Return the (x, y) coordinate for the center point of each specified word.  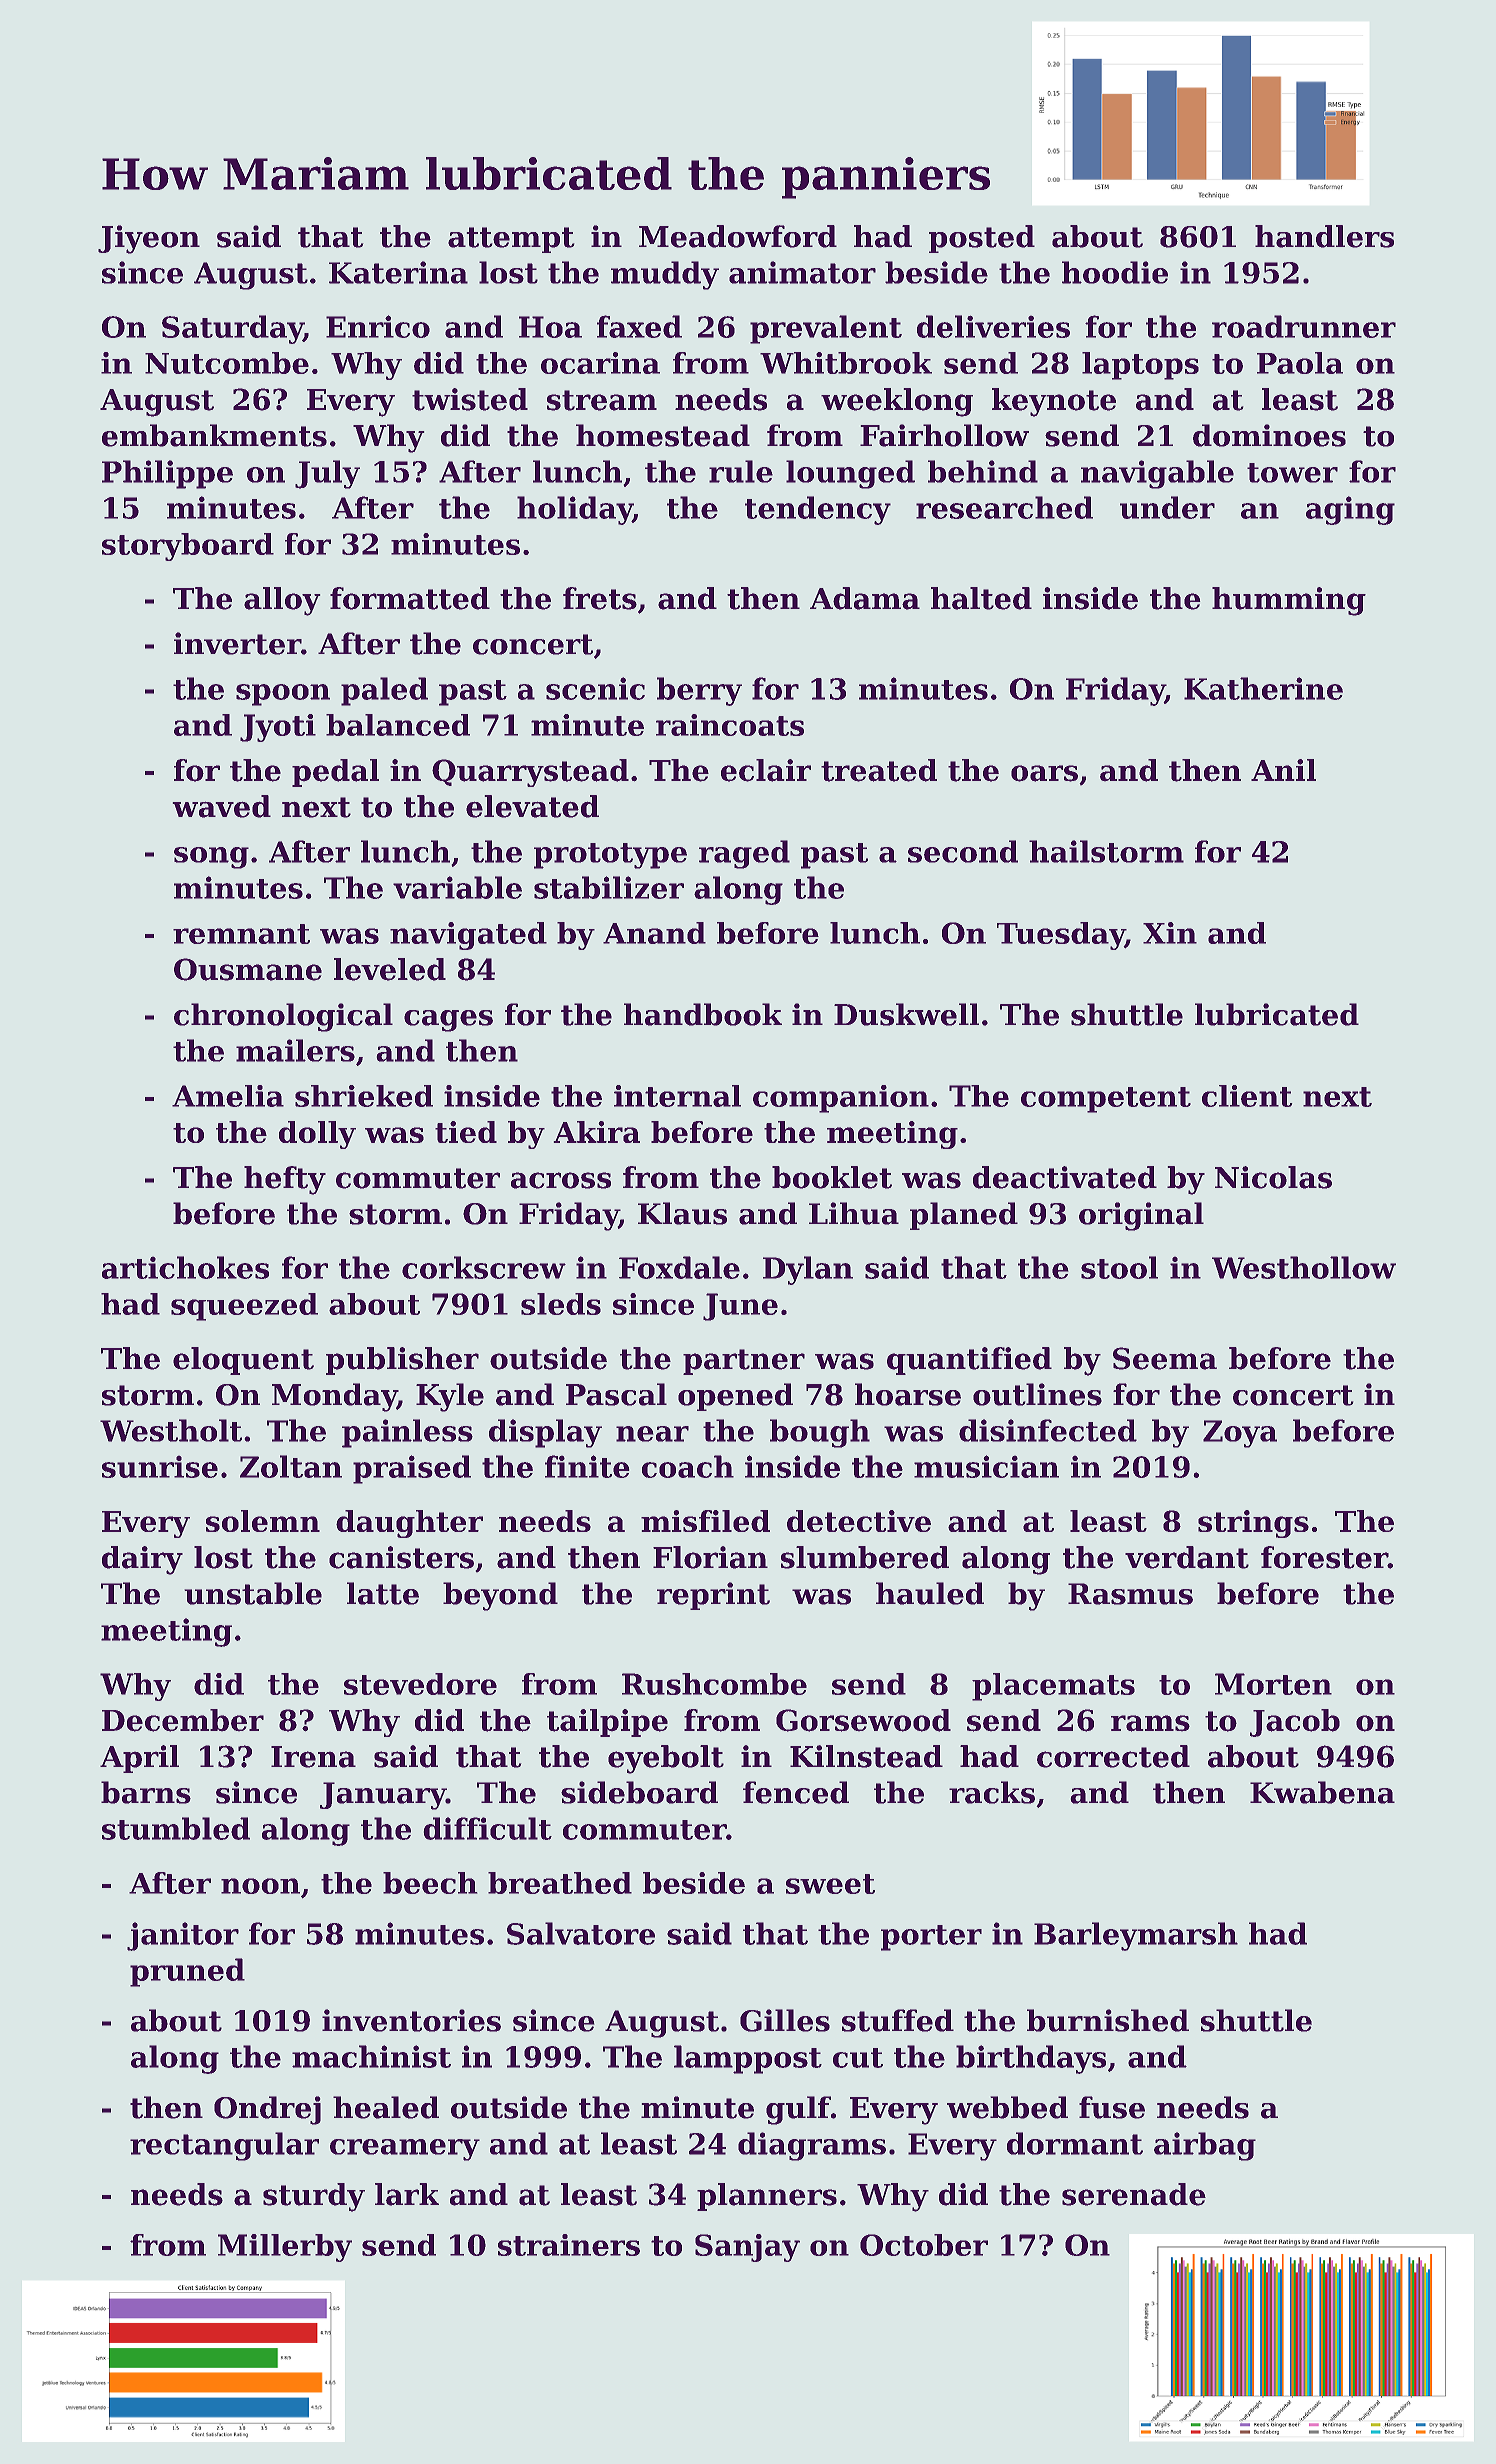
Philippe (167, 474)
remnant (241, 934)
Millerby (285, 2248)
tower (1292, 473)
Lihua (854, 1213)
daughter (409, 1524)
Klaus (682, 1213)
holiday (575, 510)
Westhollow (1304, 1267)
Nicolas (1273, 1177)
